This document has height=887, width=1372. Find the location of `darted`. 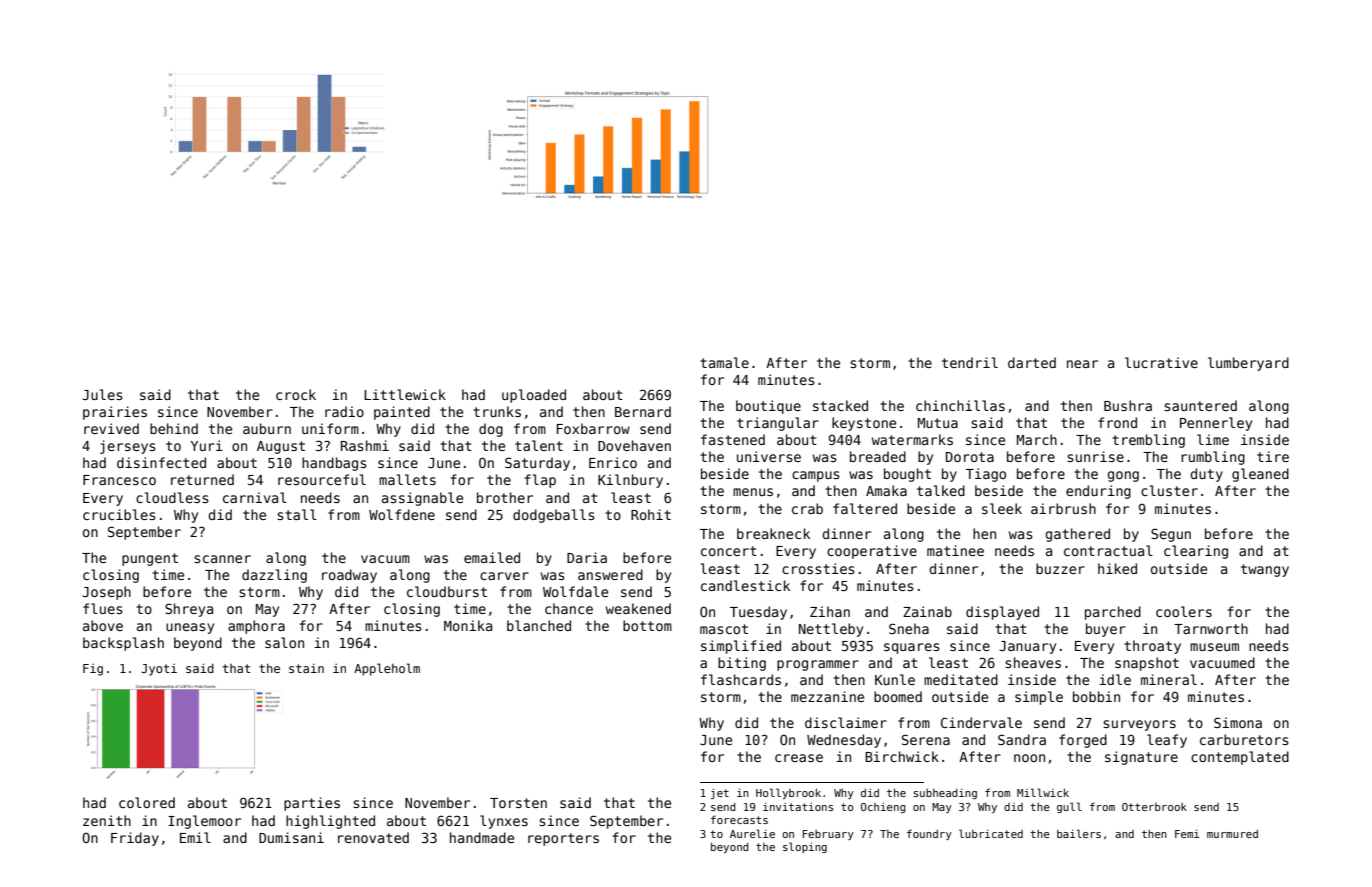

darted is located at coordinates (1032, 362).
